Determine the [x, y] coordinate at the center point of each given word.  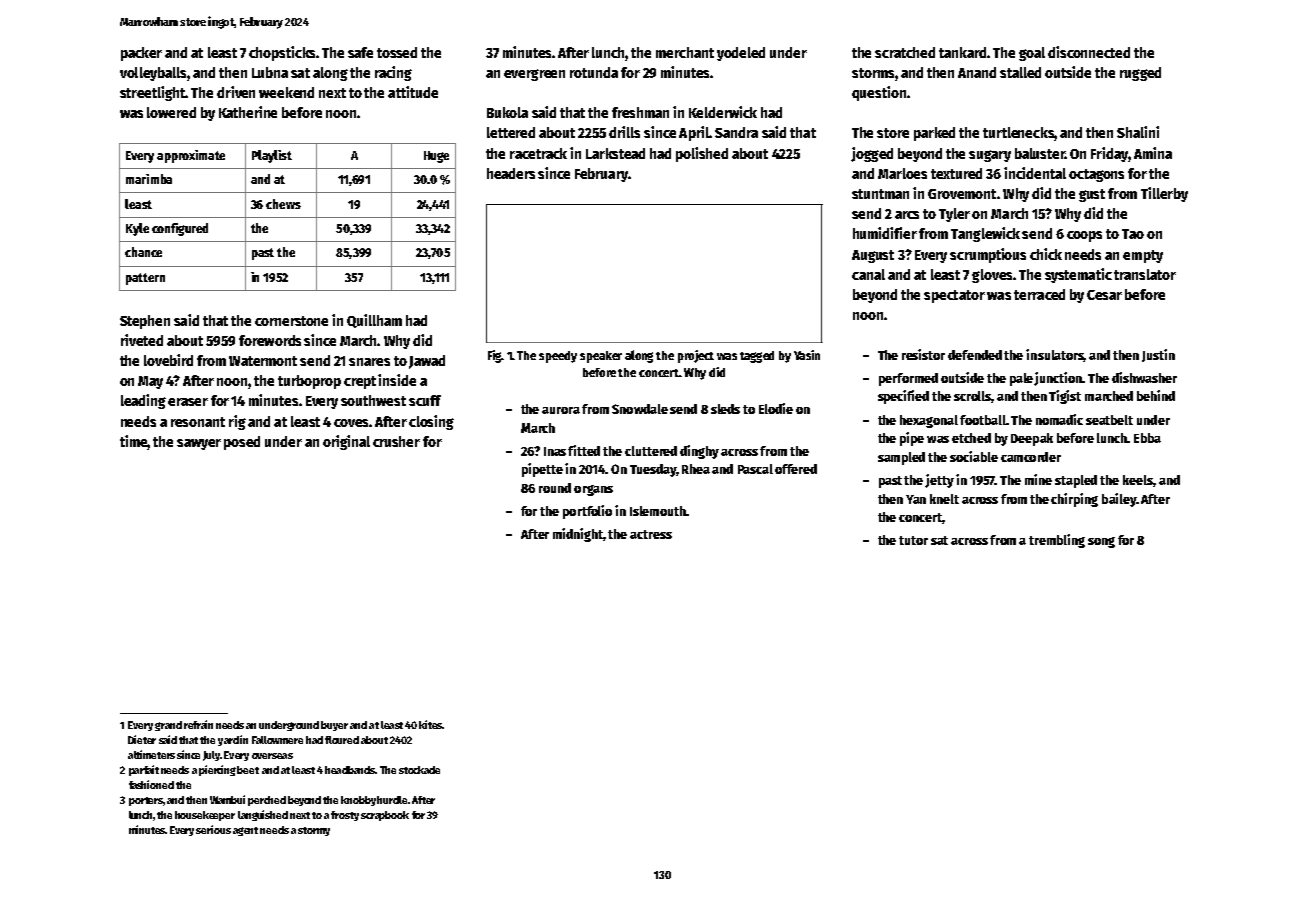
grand [168, 726]
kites [430, 724]
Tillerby [1164, 194]
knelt [944, 499]
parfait [144, 770]
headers [511, 173]
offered [796, 469]
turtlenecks [1018, 132]
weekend [286, 92]
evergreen [534, 75]
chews [283, 204]
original [346, 442]
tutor [913, 540]
